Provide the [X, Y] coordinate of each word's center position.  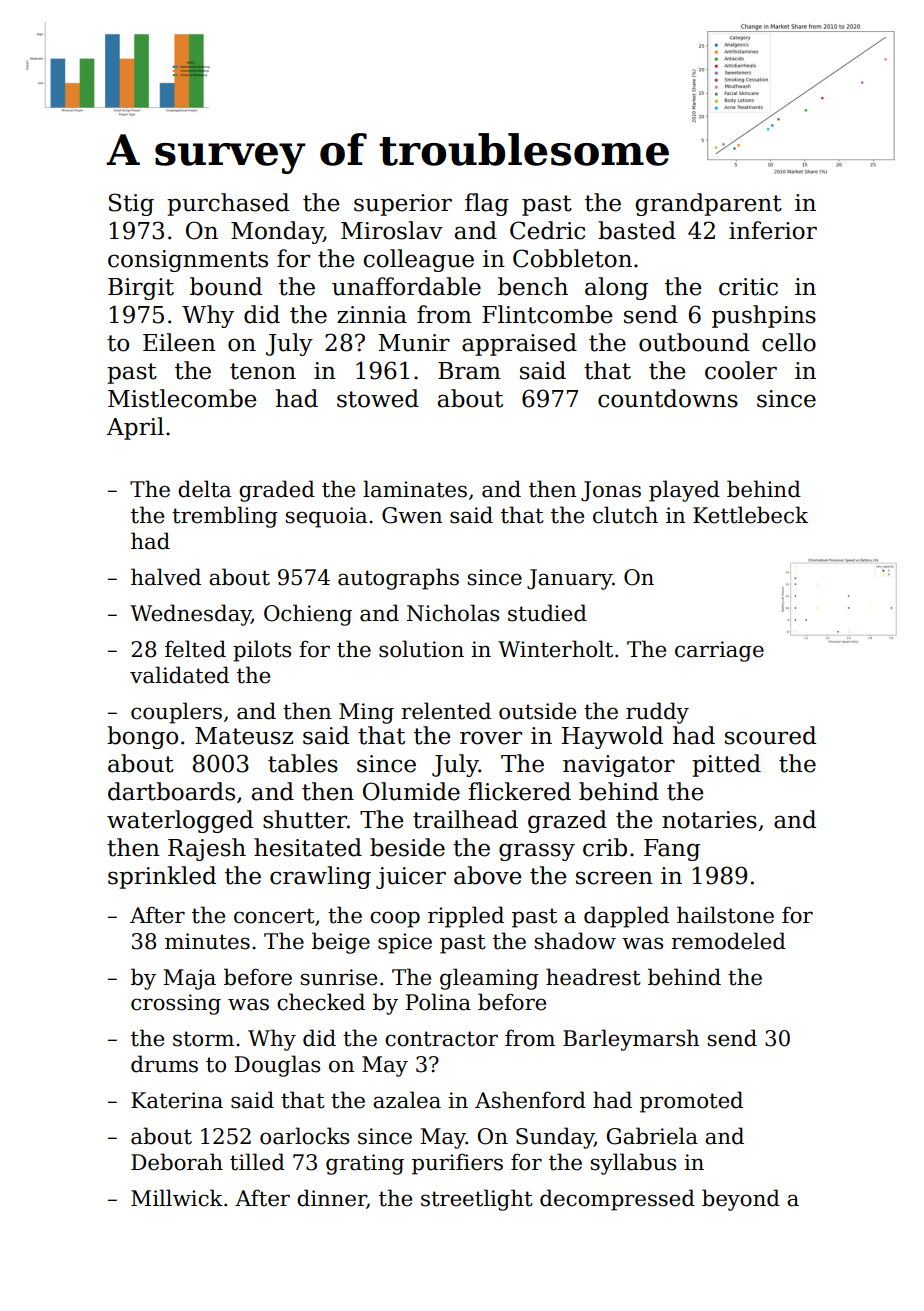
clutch [625, 515]
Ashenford [530, 1100]
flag [487, 204]
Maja [189, 979]
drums [164, 1064]
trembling [225, 517]
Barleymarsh [631, 1040]
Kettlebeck [750, 515]
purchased [228, 204]
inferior [773, 230]
